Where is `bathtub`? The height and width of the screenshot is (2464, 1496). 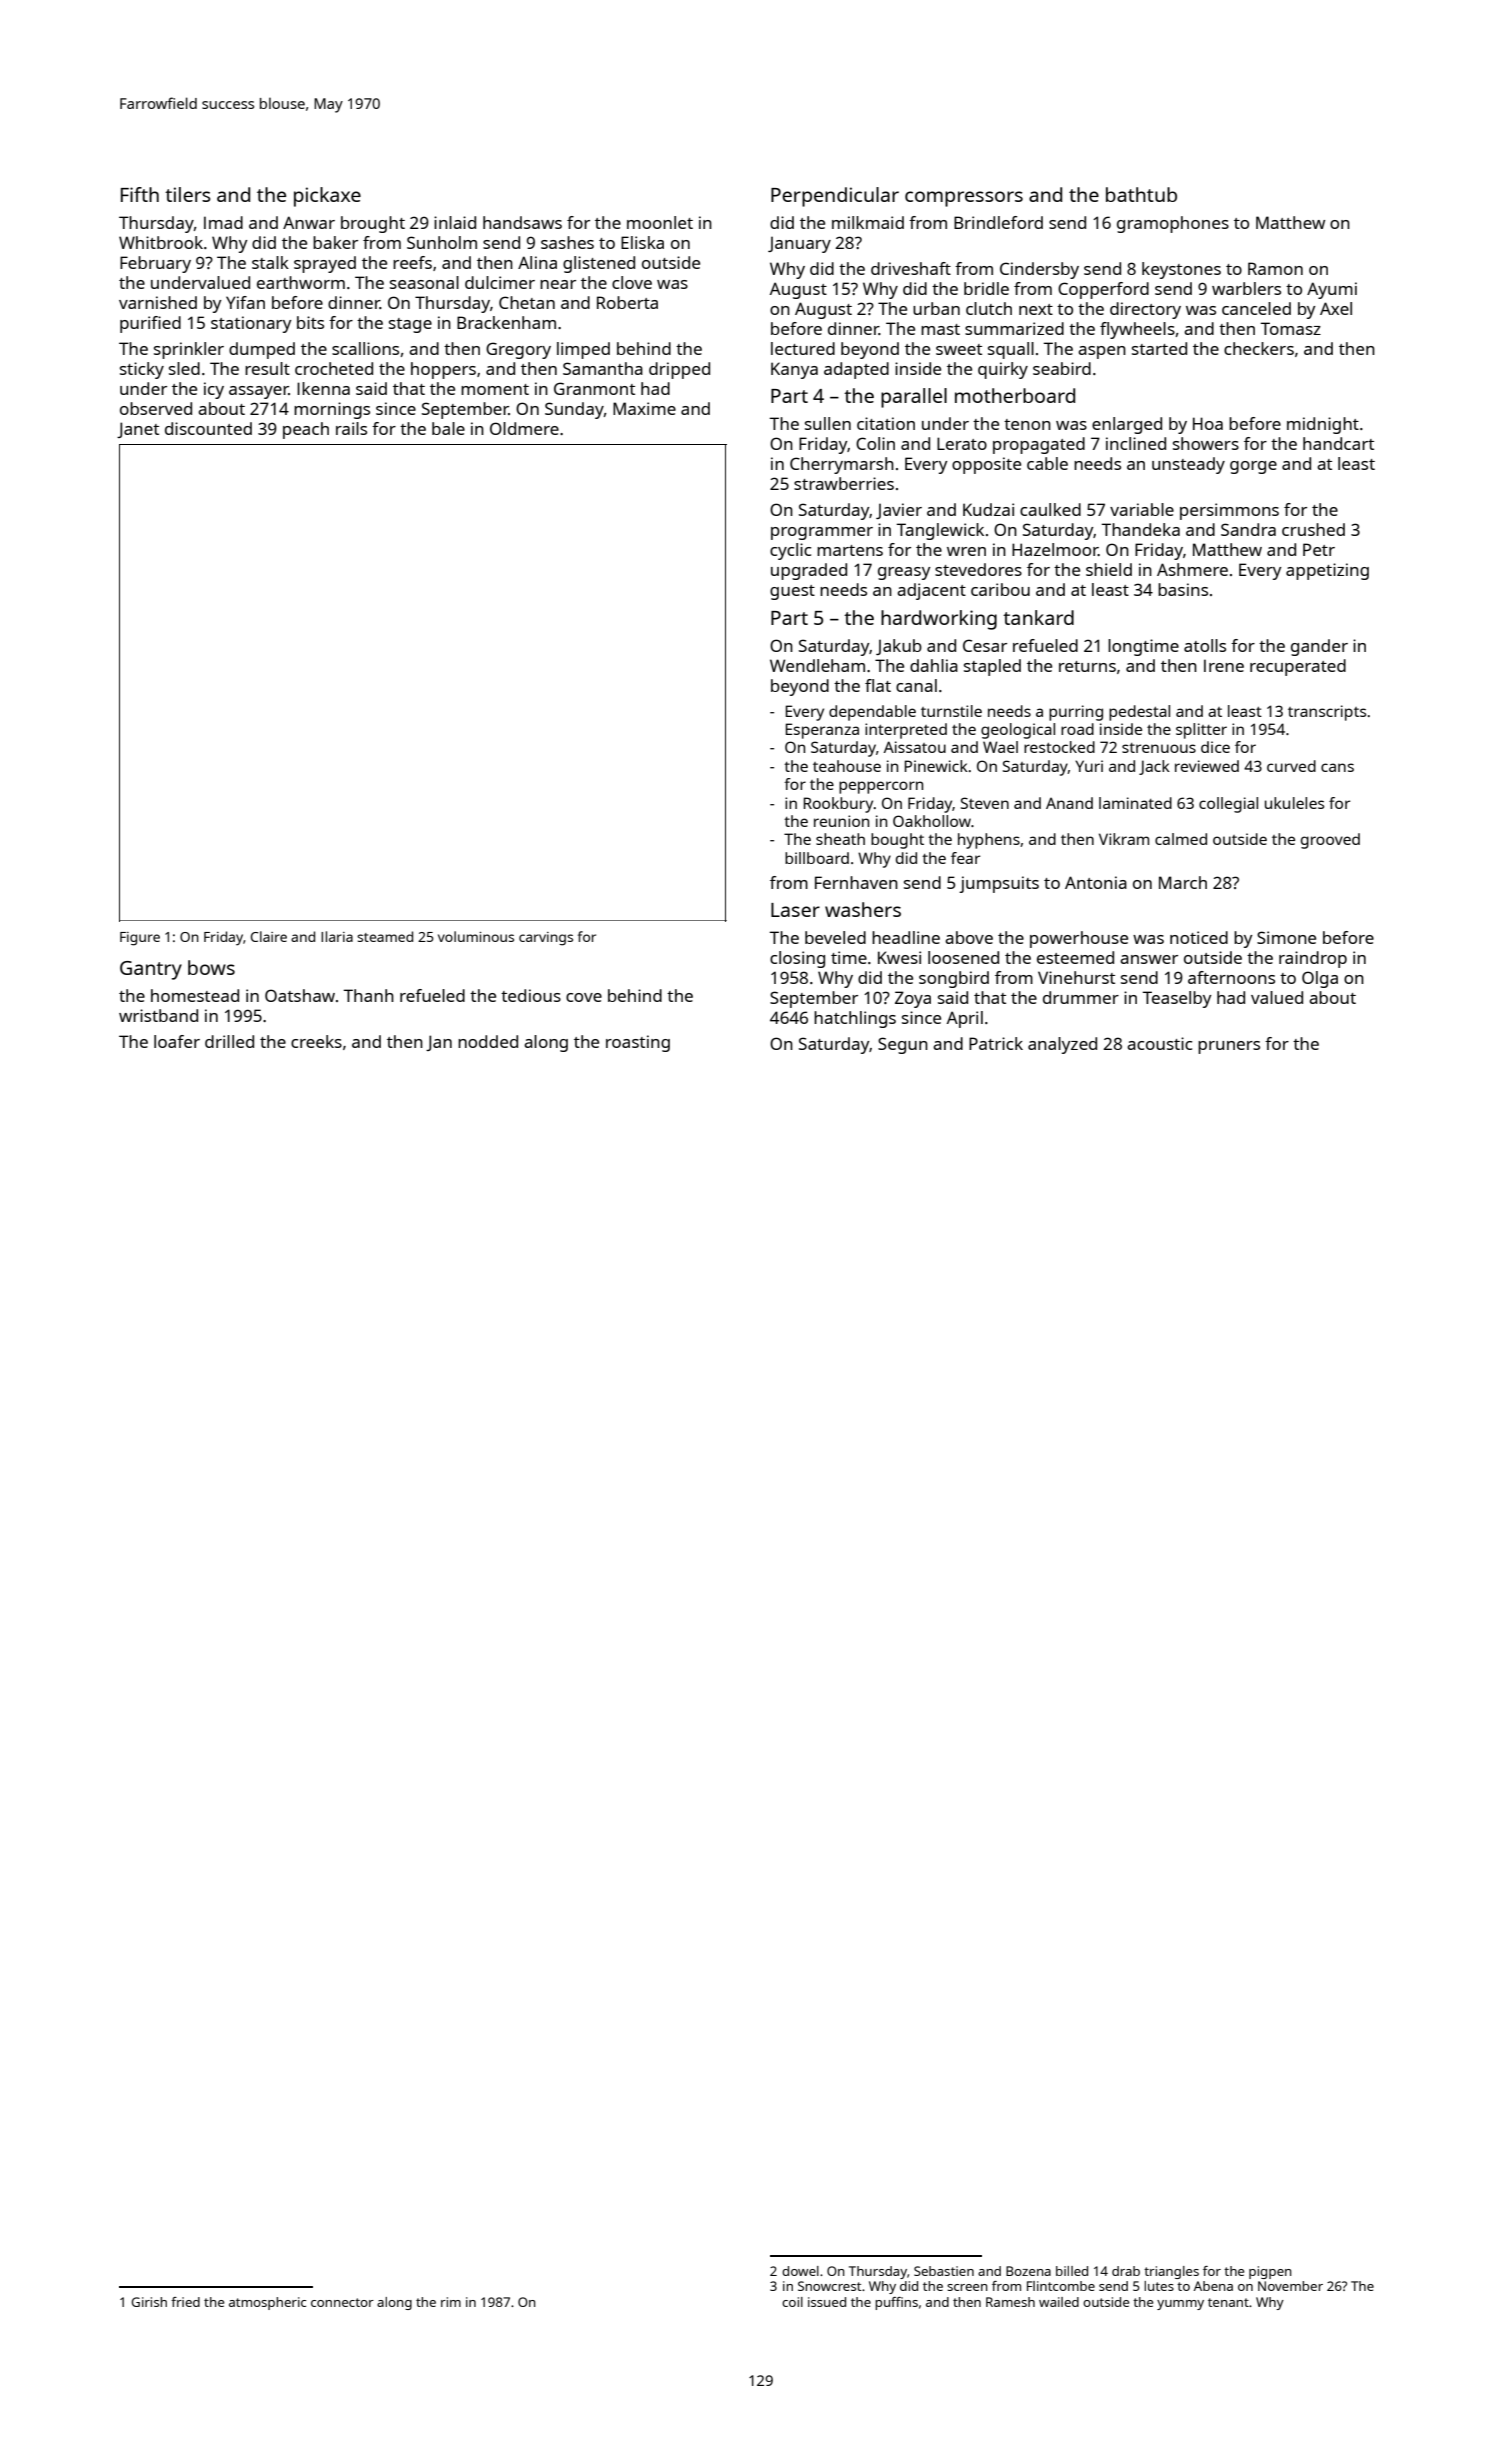
bathtub is located at coordinates (1141, 194).
